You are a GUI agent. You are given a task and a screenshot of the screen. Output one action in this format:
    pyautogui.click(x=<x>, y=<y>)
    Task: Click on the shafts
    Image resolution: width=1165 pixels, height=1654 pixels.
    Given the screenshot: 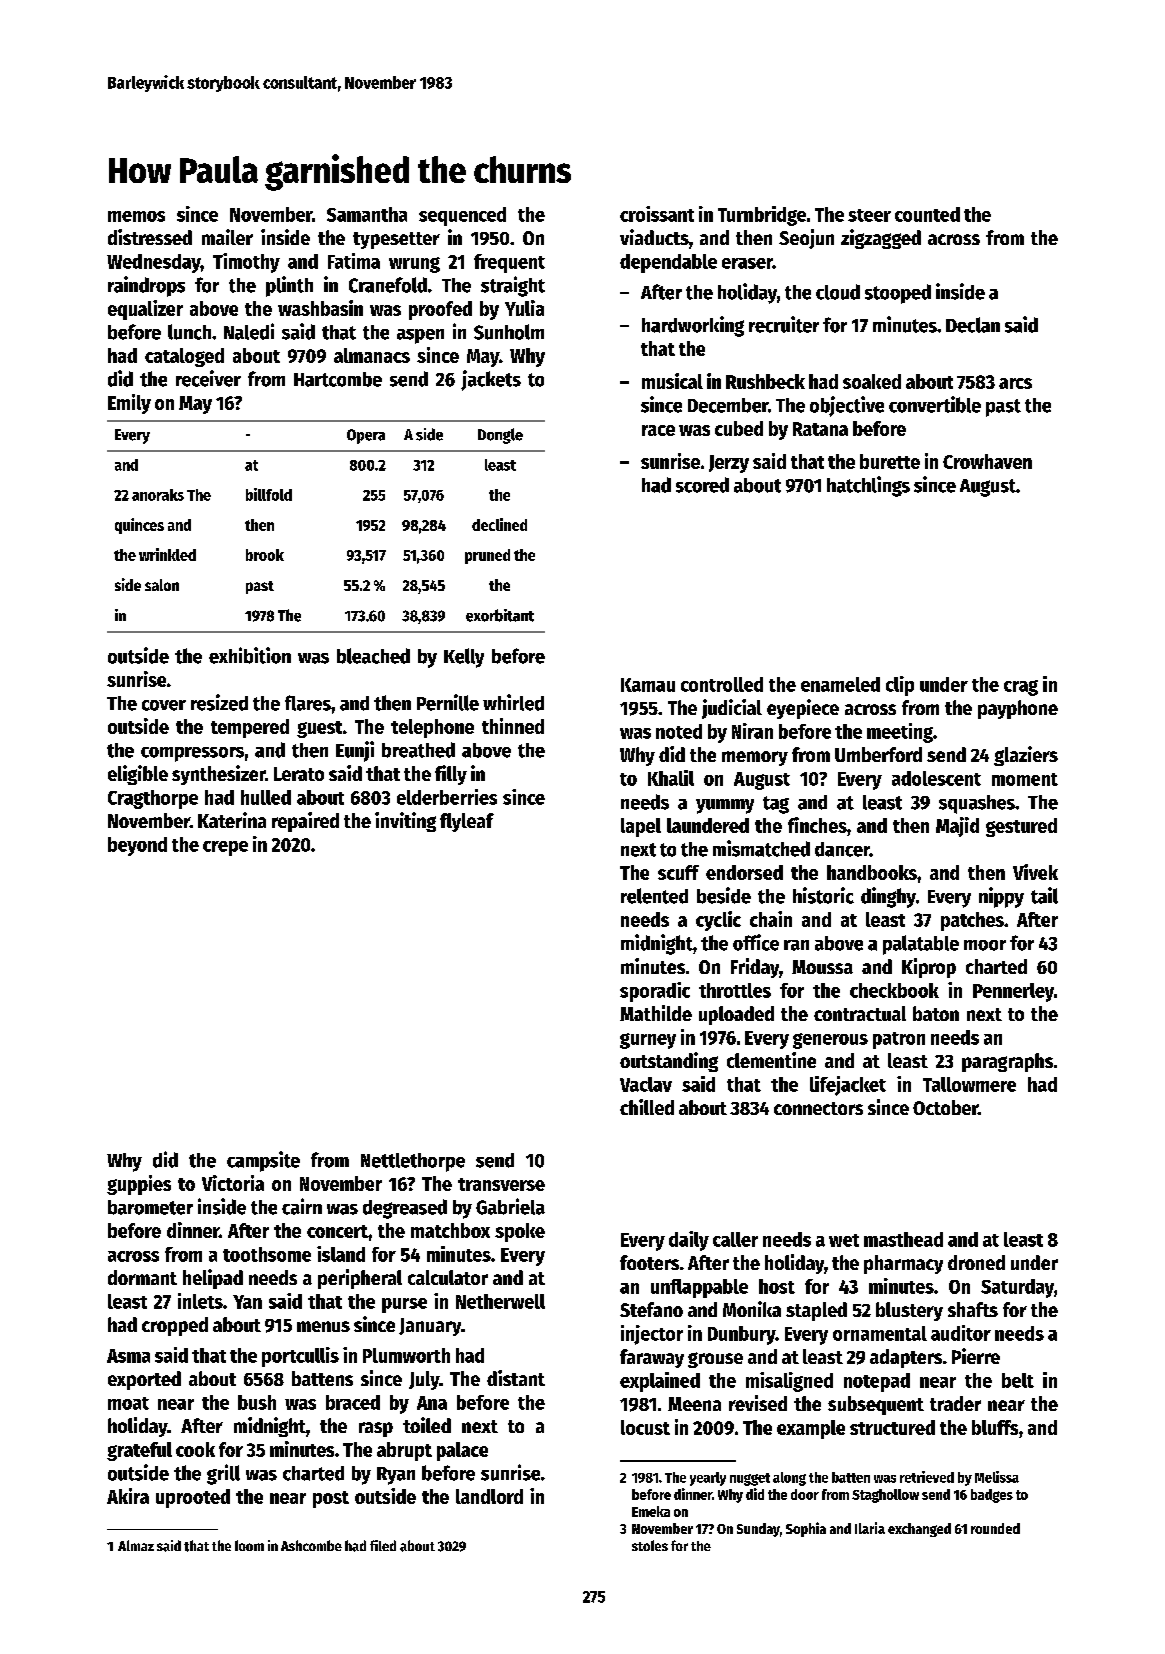 What is the action you would take?
    pyautogui.click(x=973, y=1309)
